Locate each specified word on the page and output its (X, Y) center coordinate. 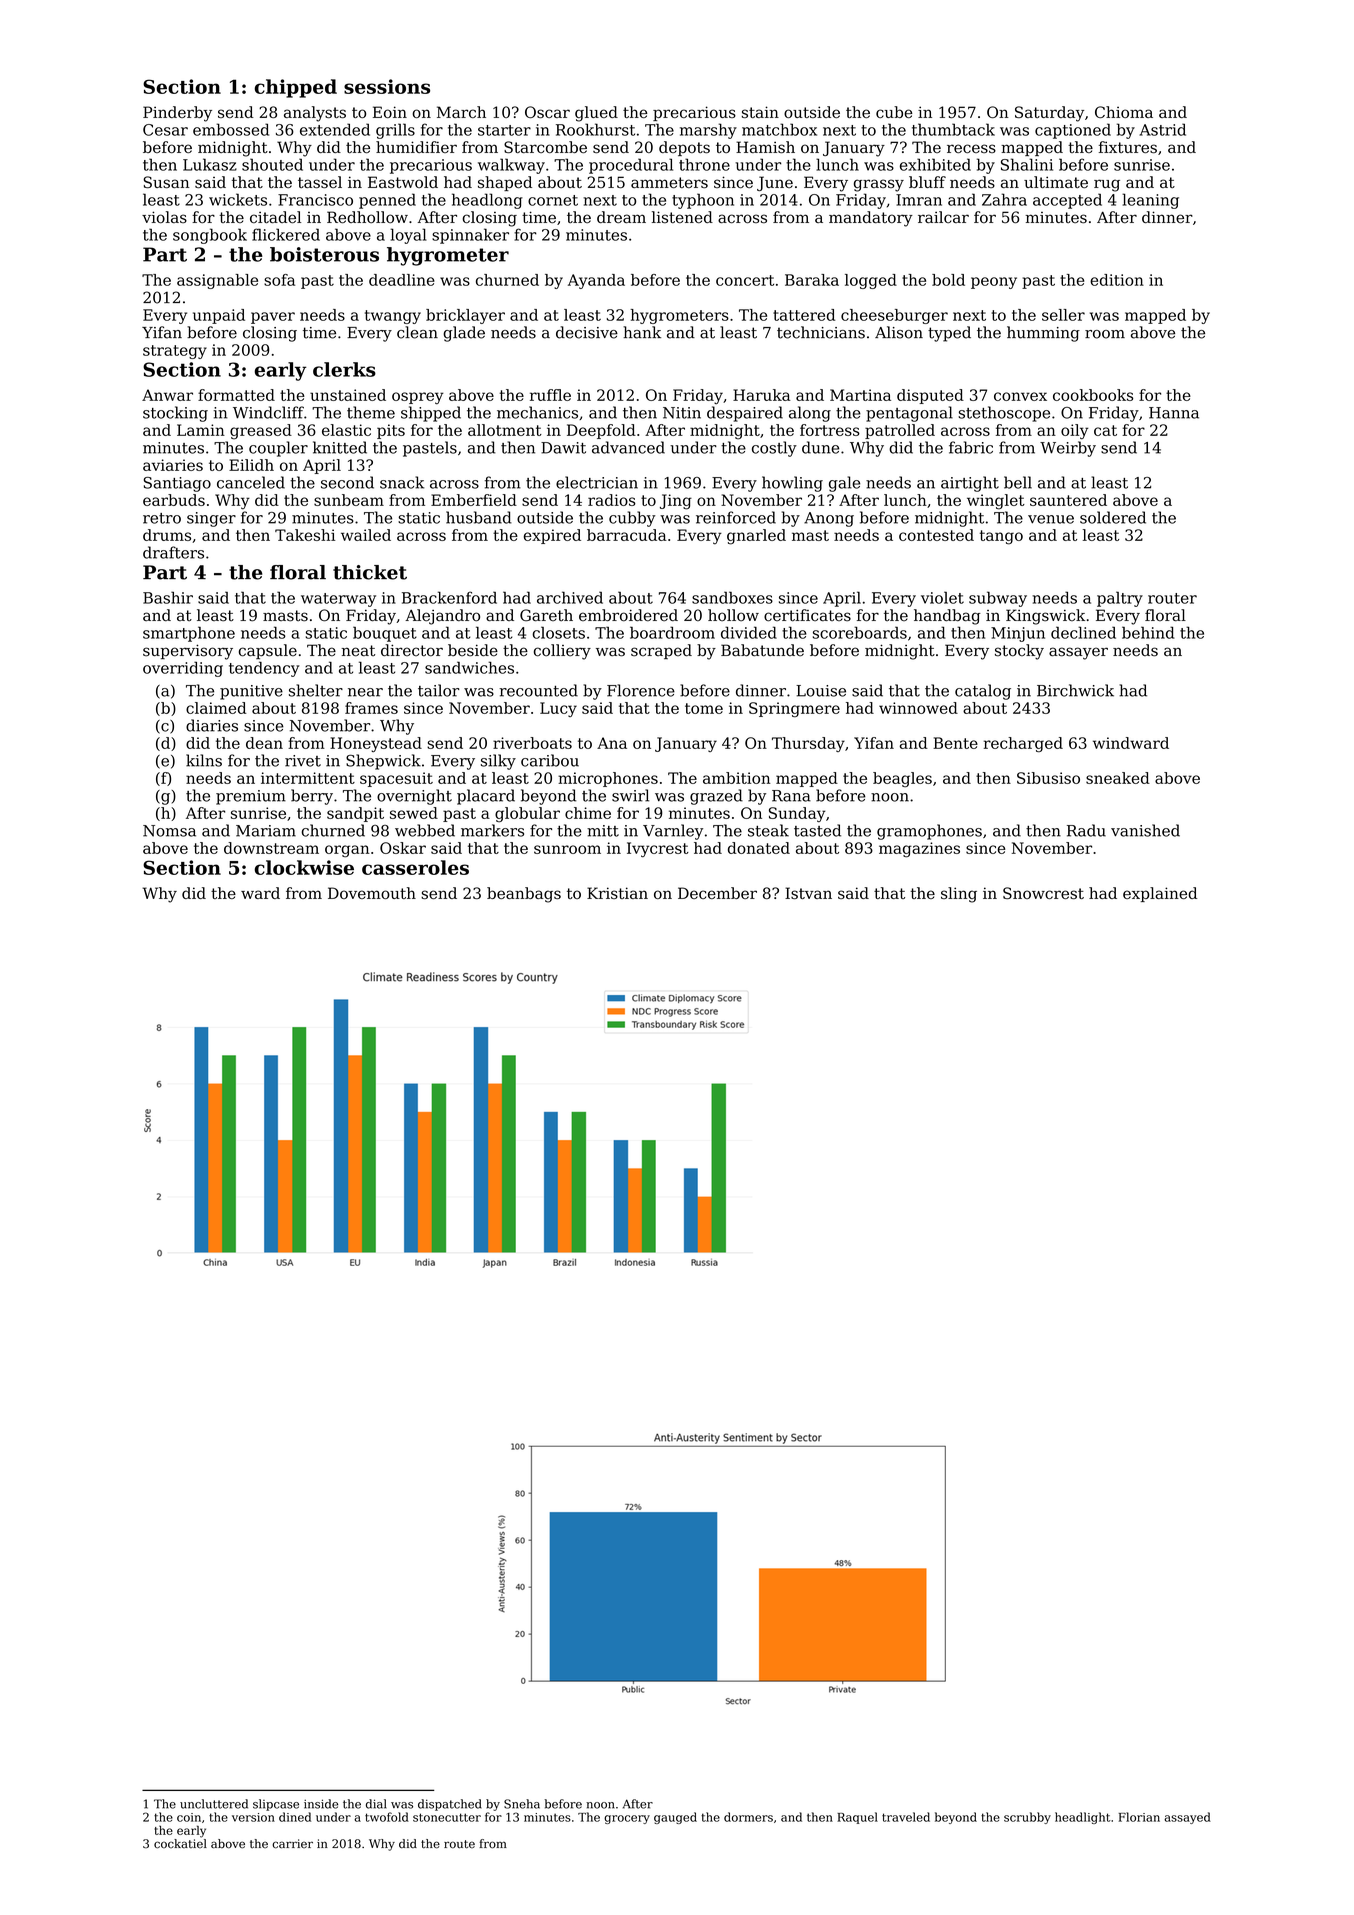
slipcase (276, 1805)
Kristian (617, 893)
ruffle (550, 395)
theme (371, 412)
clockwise (304, 867)
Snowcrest (1043, 893)
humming (1043, 334)
